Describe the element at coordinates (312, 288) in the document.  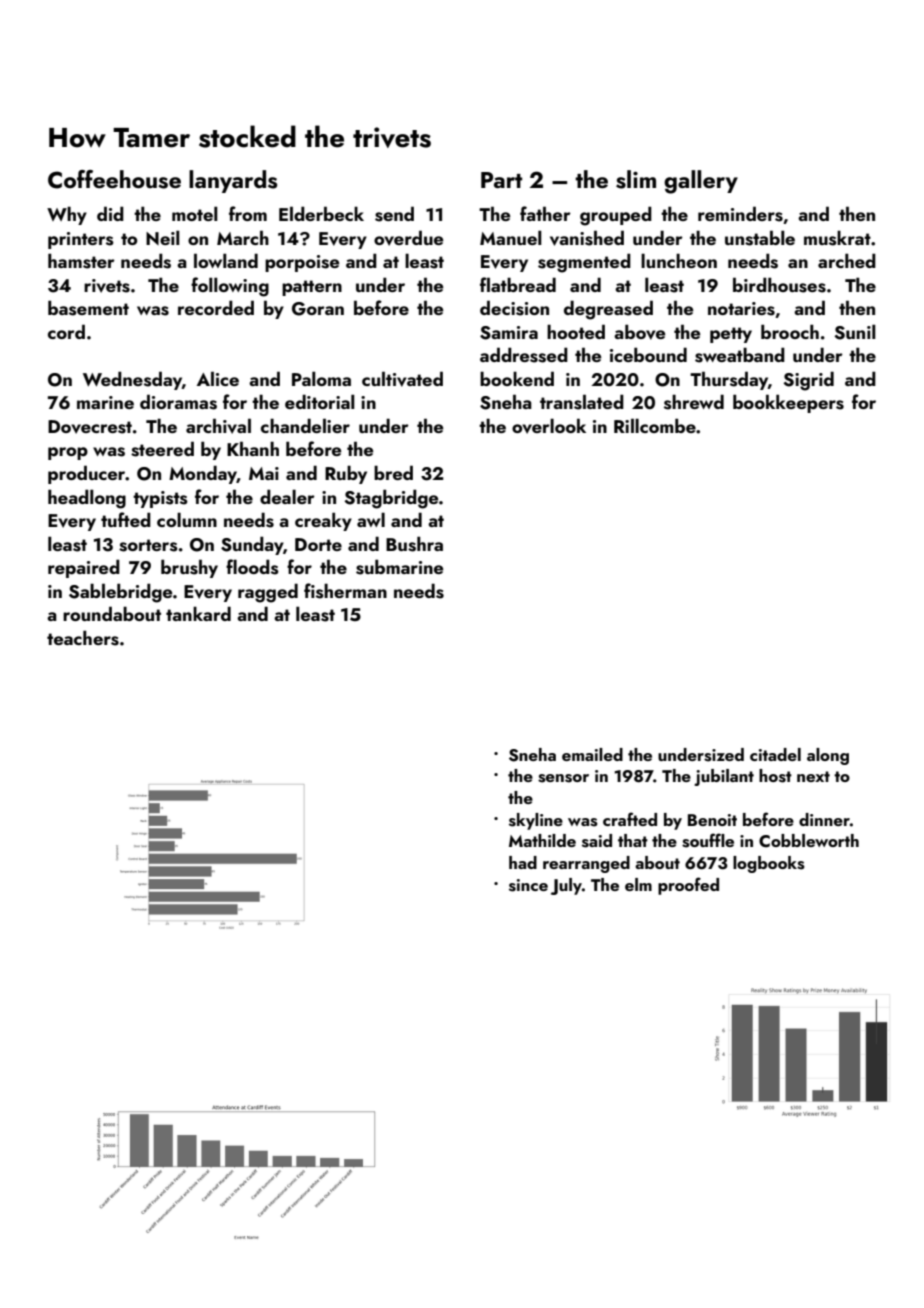
I see `pattern` at that location.
